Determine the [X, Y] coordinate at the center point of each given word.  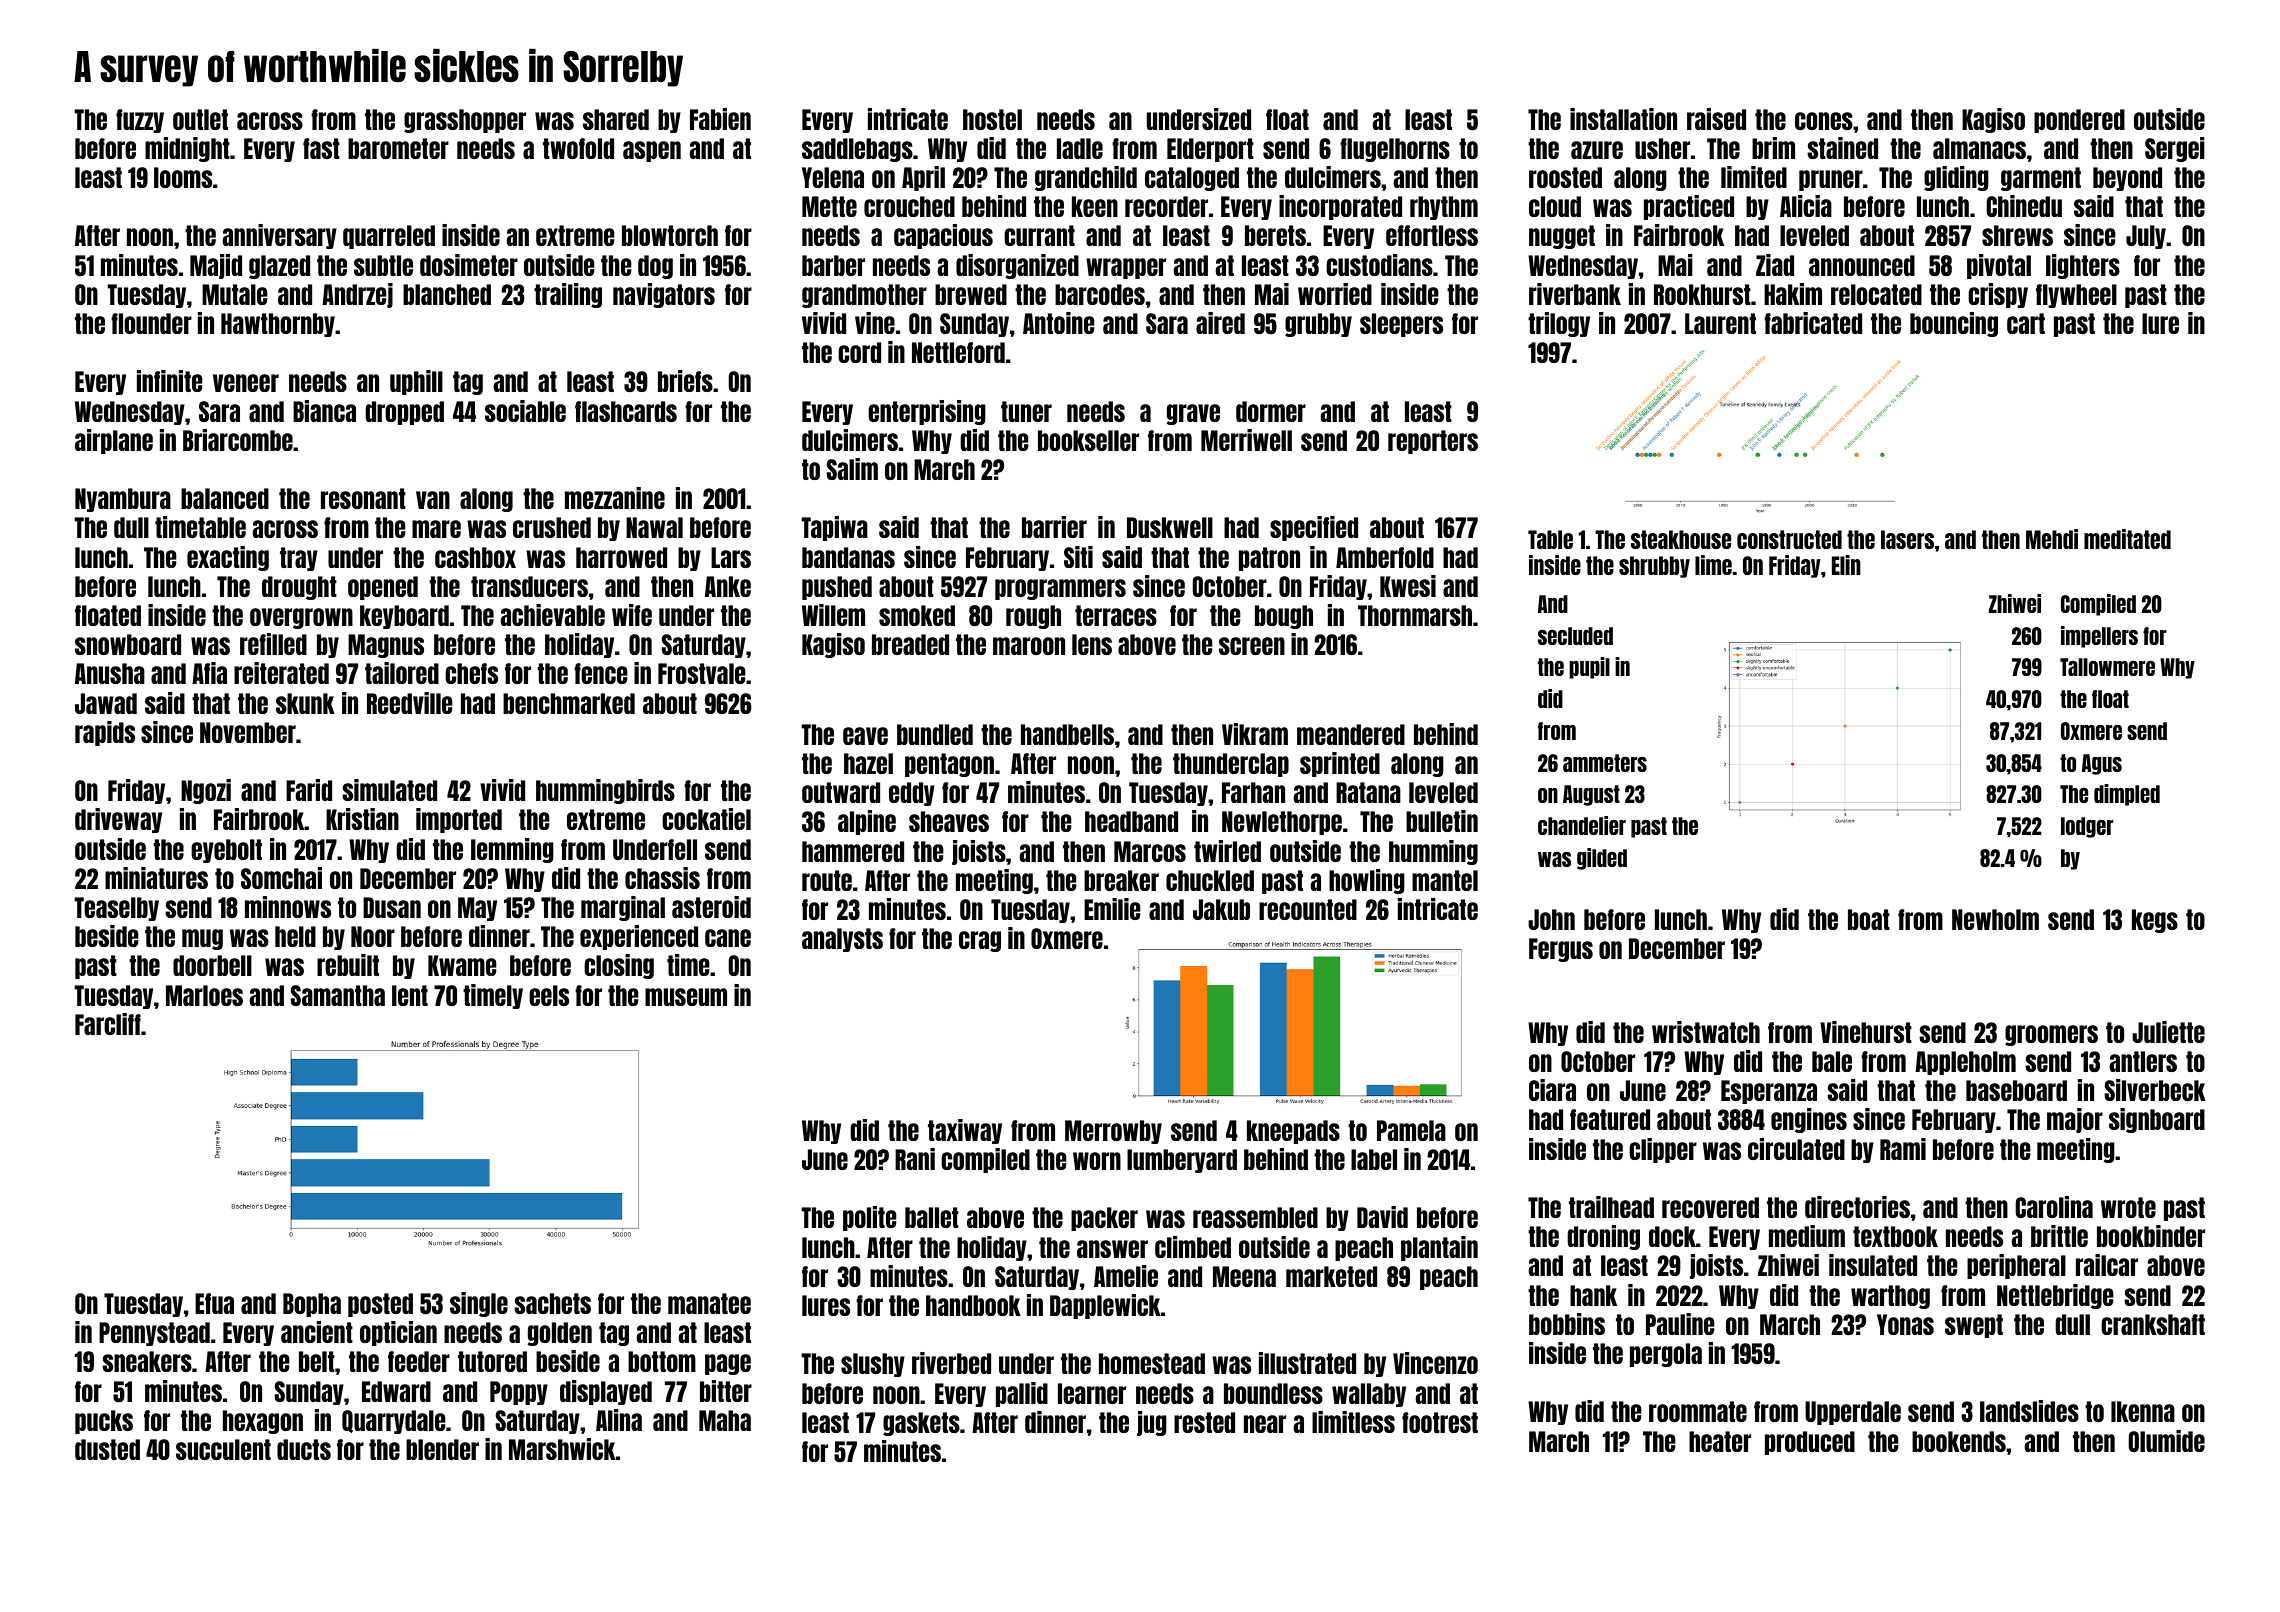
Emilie [1112, 909]
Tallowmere [2107, 667]
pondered [2079, 121]
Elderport [1210, 150]
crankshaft [2153, 1324]
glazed [279, 267]
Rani [915, 1159]
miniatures [156, 878]
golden [560, 1334]
